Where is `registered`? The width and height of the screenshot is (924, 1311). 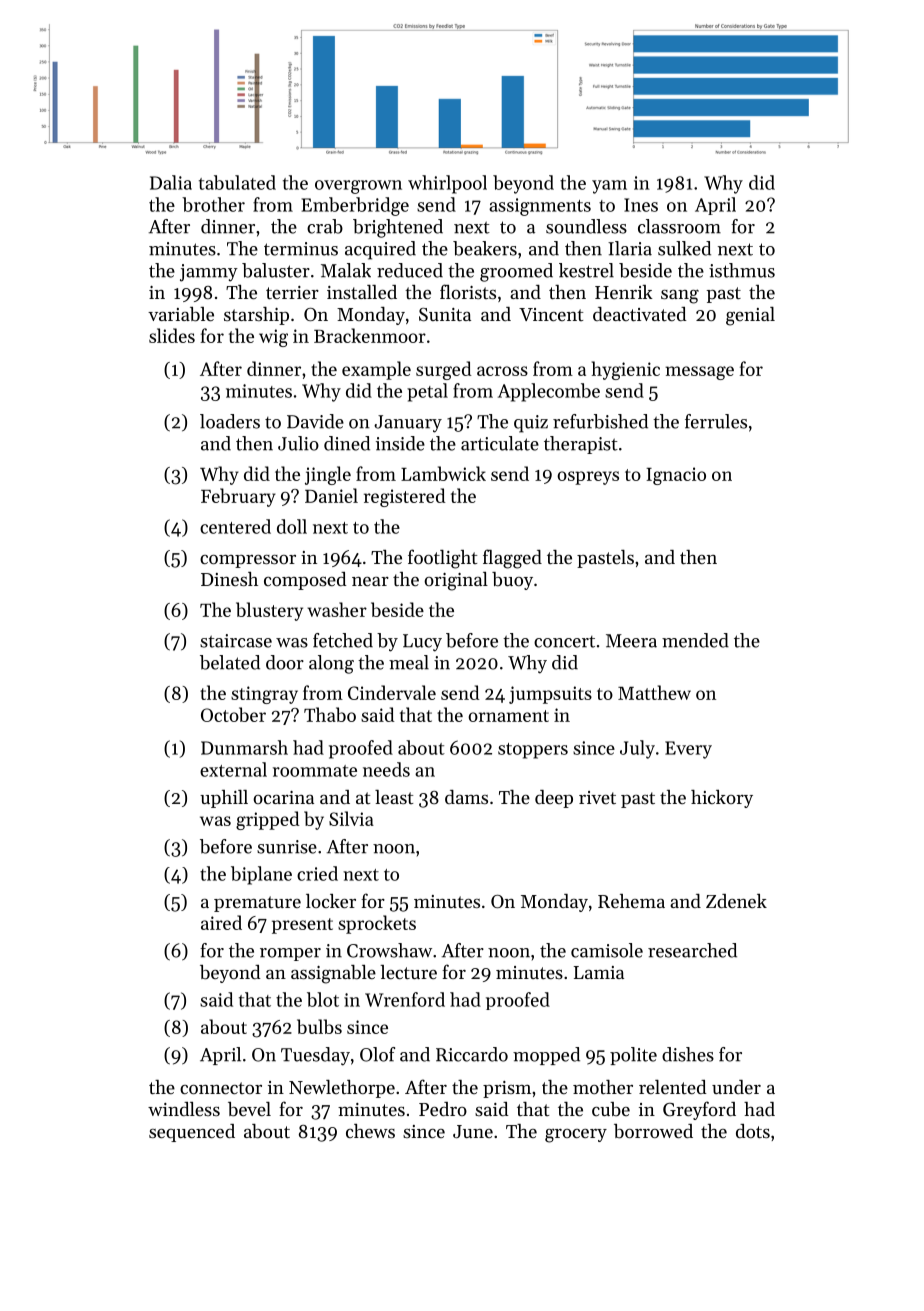
registered is located at coordinates (405, 497).
